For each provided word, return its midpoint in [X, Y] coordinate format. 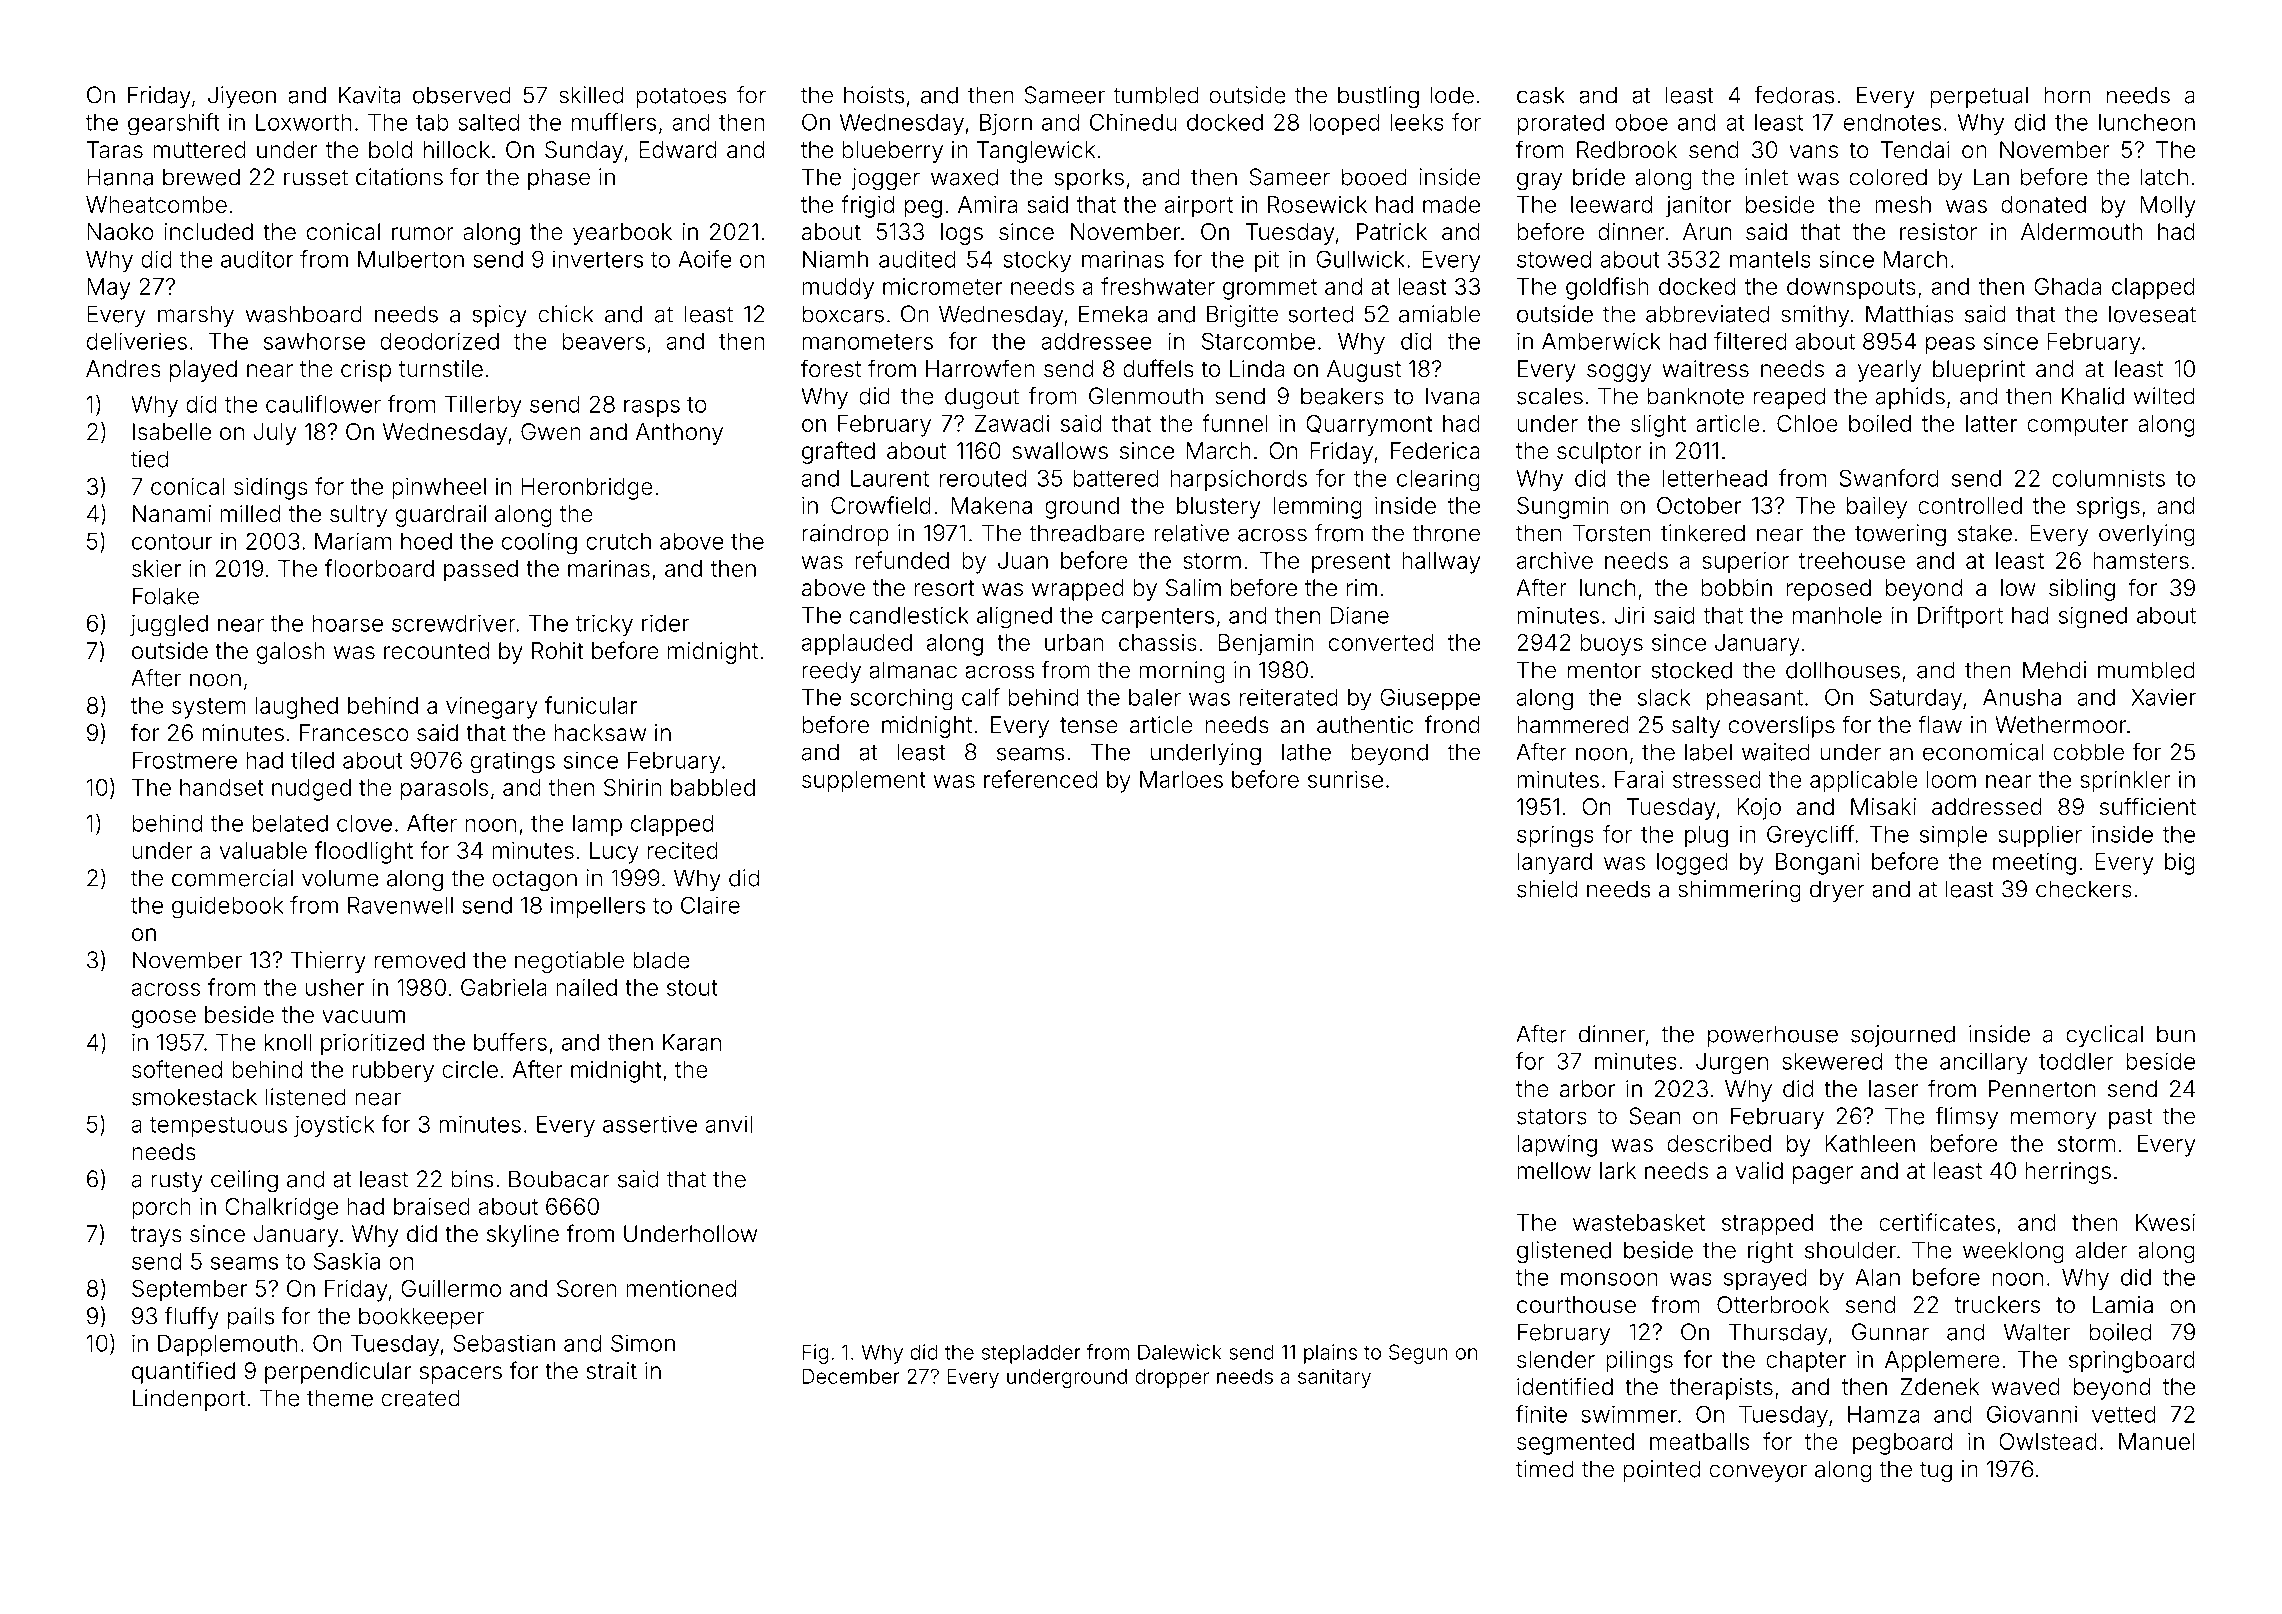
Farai [1639, 779]
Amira [987, 204]
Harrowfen [980, 368]
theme [340, 1398]
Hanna [120, 177]
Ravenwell [400, 905]
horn [2067, 95]
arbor [1587, 1089]
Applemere [1942, 1362]
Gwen [551, 432]
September [189, 1291]
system [209, 708]
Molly [2168, 207]
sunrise [1345, 779]
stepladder [1031, 1354]
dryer [1837, 891]
